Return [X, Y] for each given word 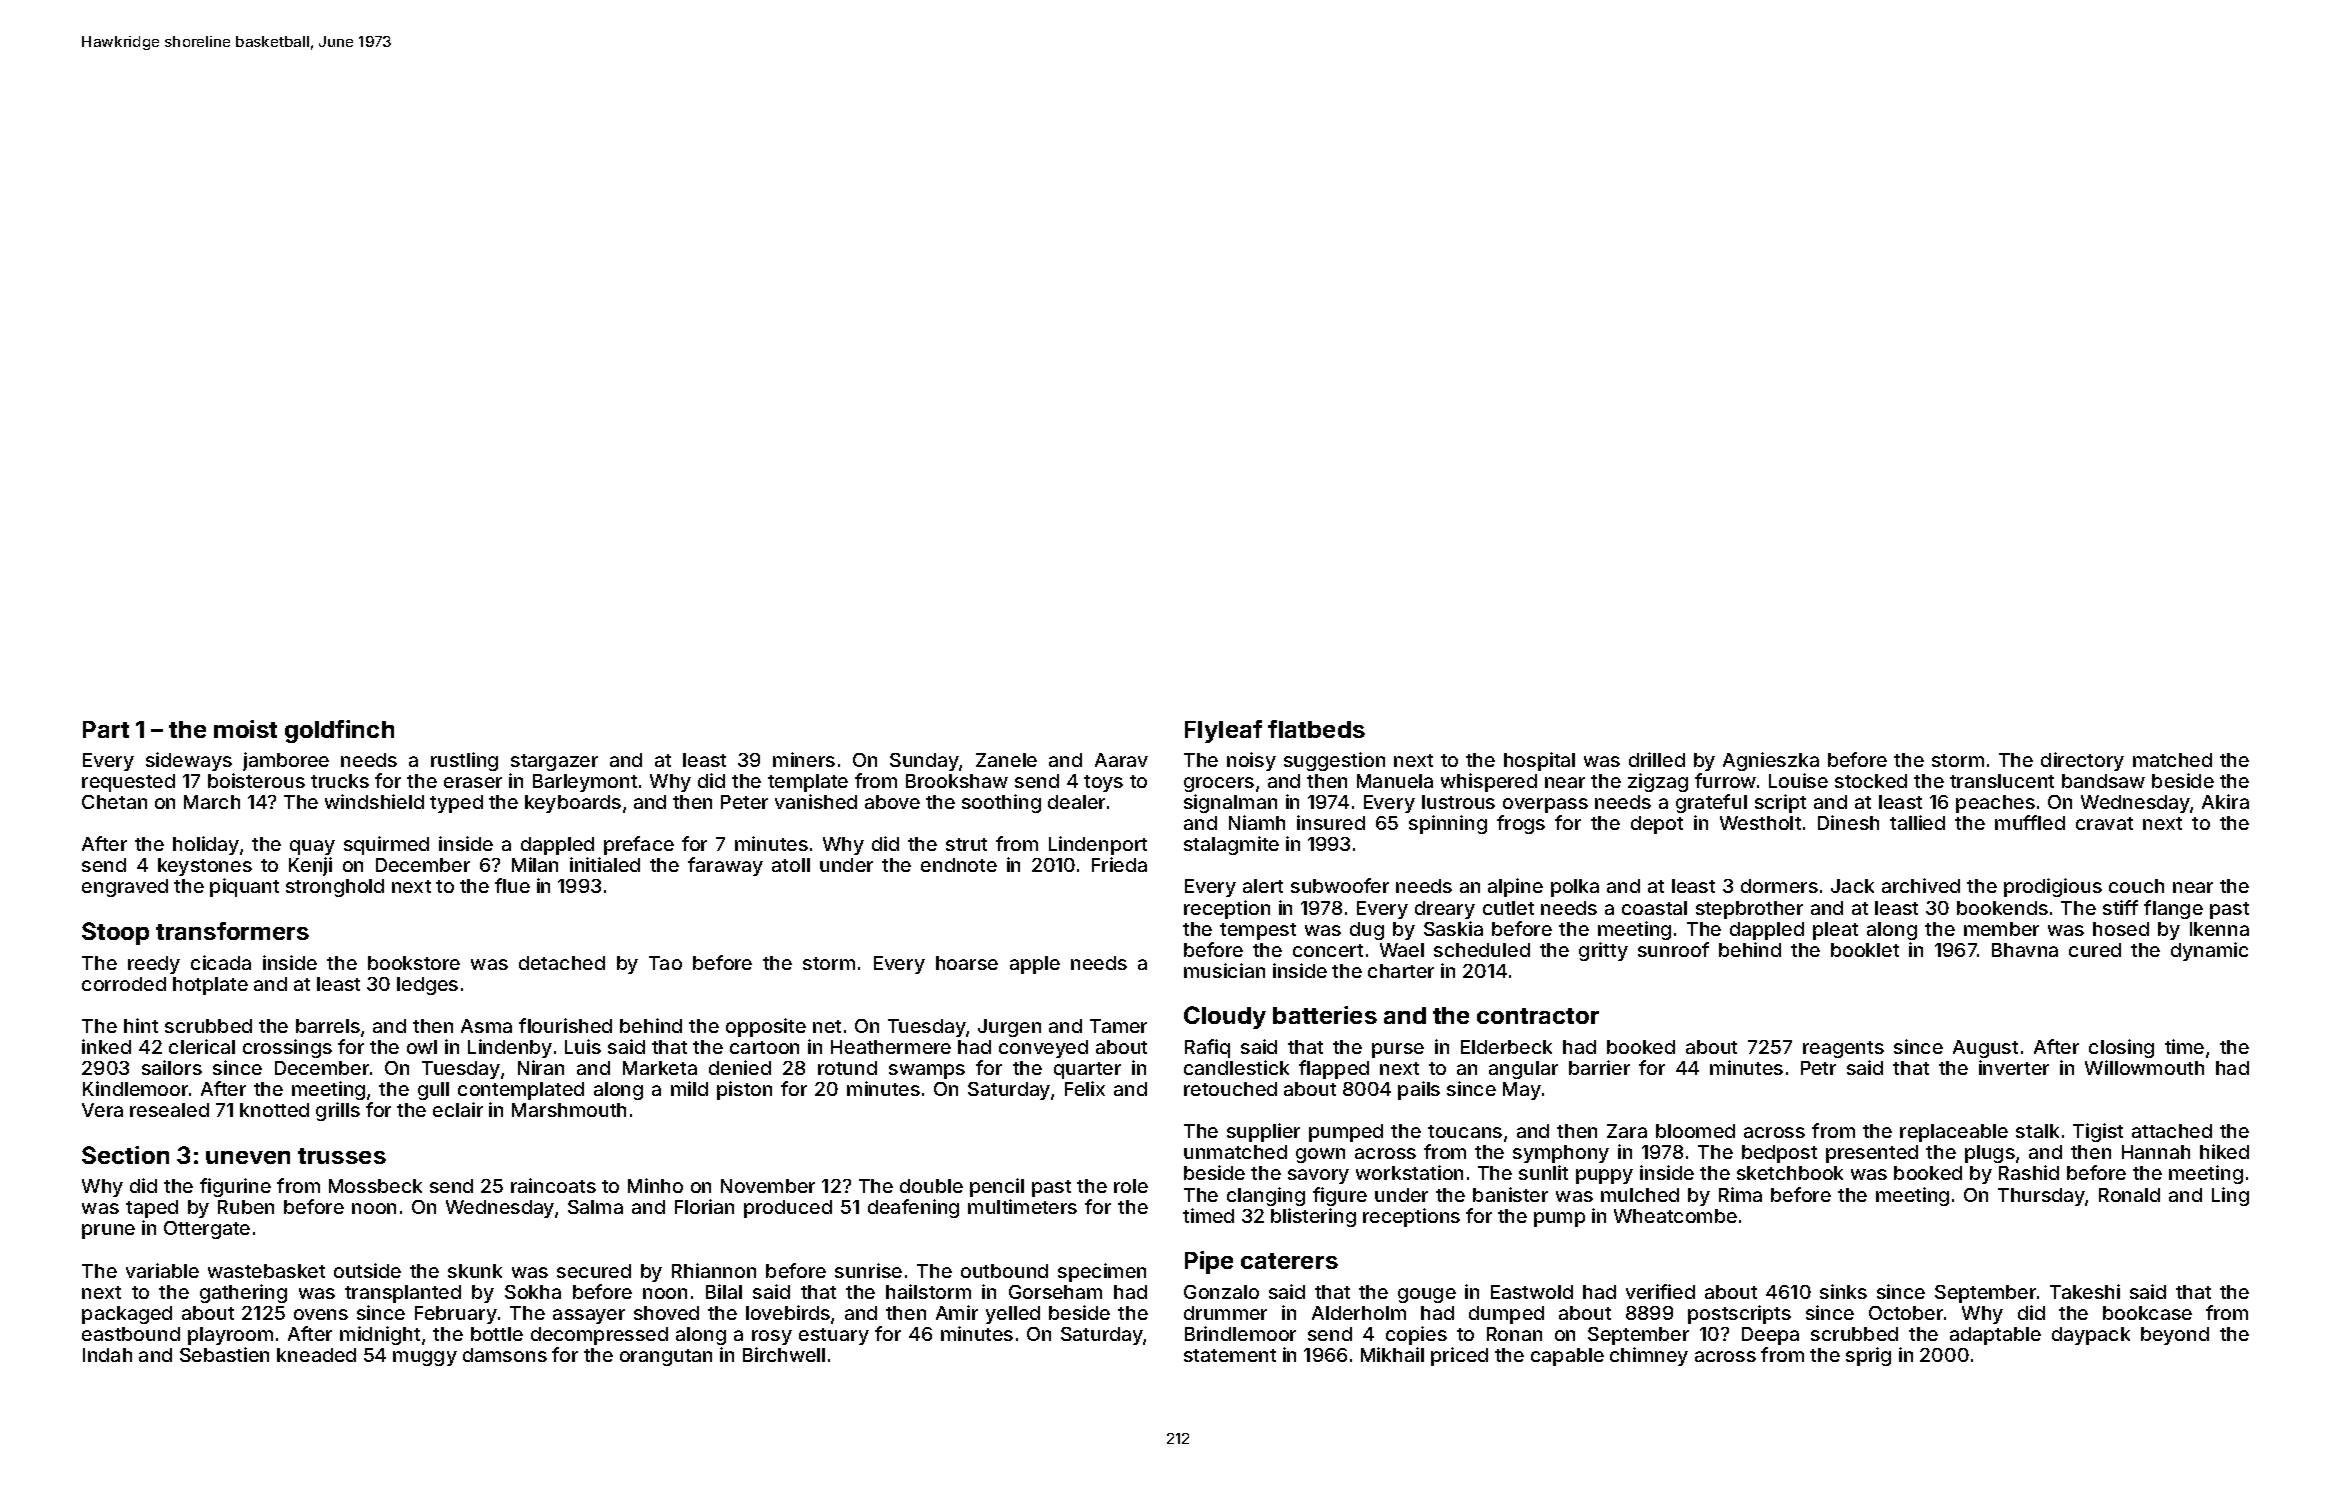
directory [2082, 761]
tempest [1258, 931]
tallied [1917, 822]
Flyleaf [1223, 731]
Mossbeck [375, 1186]
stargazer [554, 762]
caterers [1289, 1261]
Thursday [2042, 1197]
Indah [107, 1355]
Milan [535, 864]
